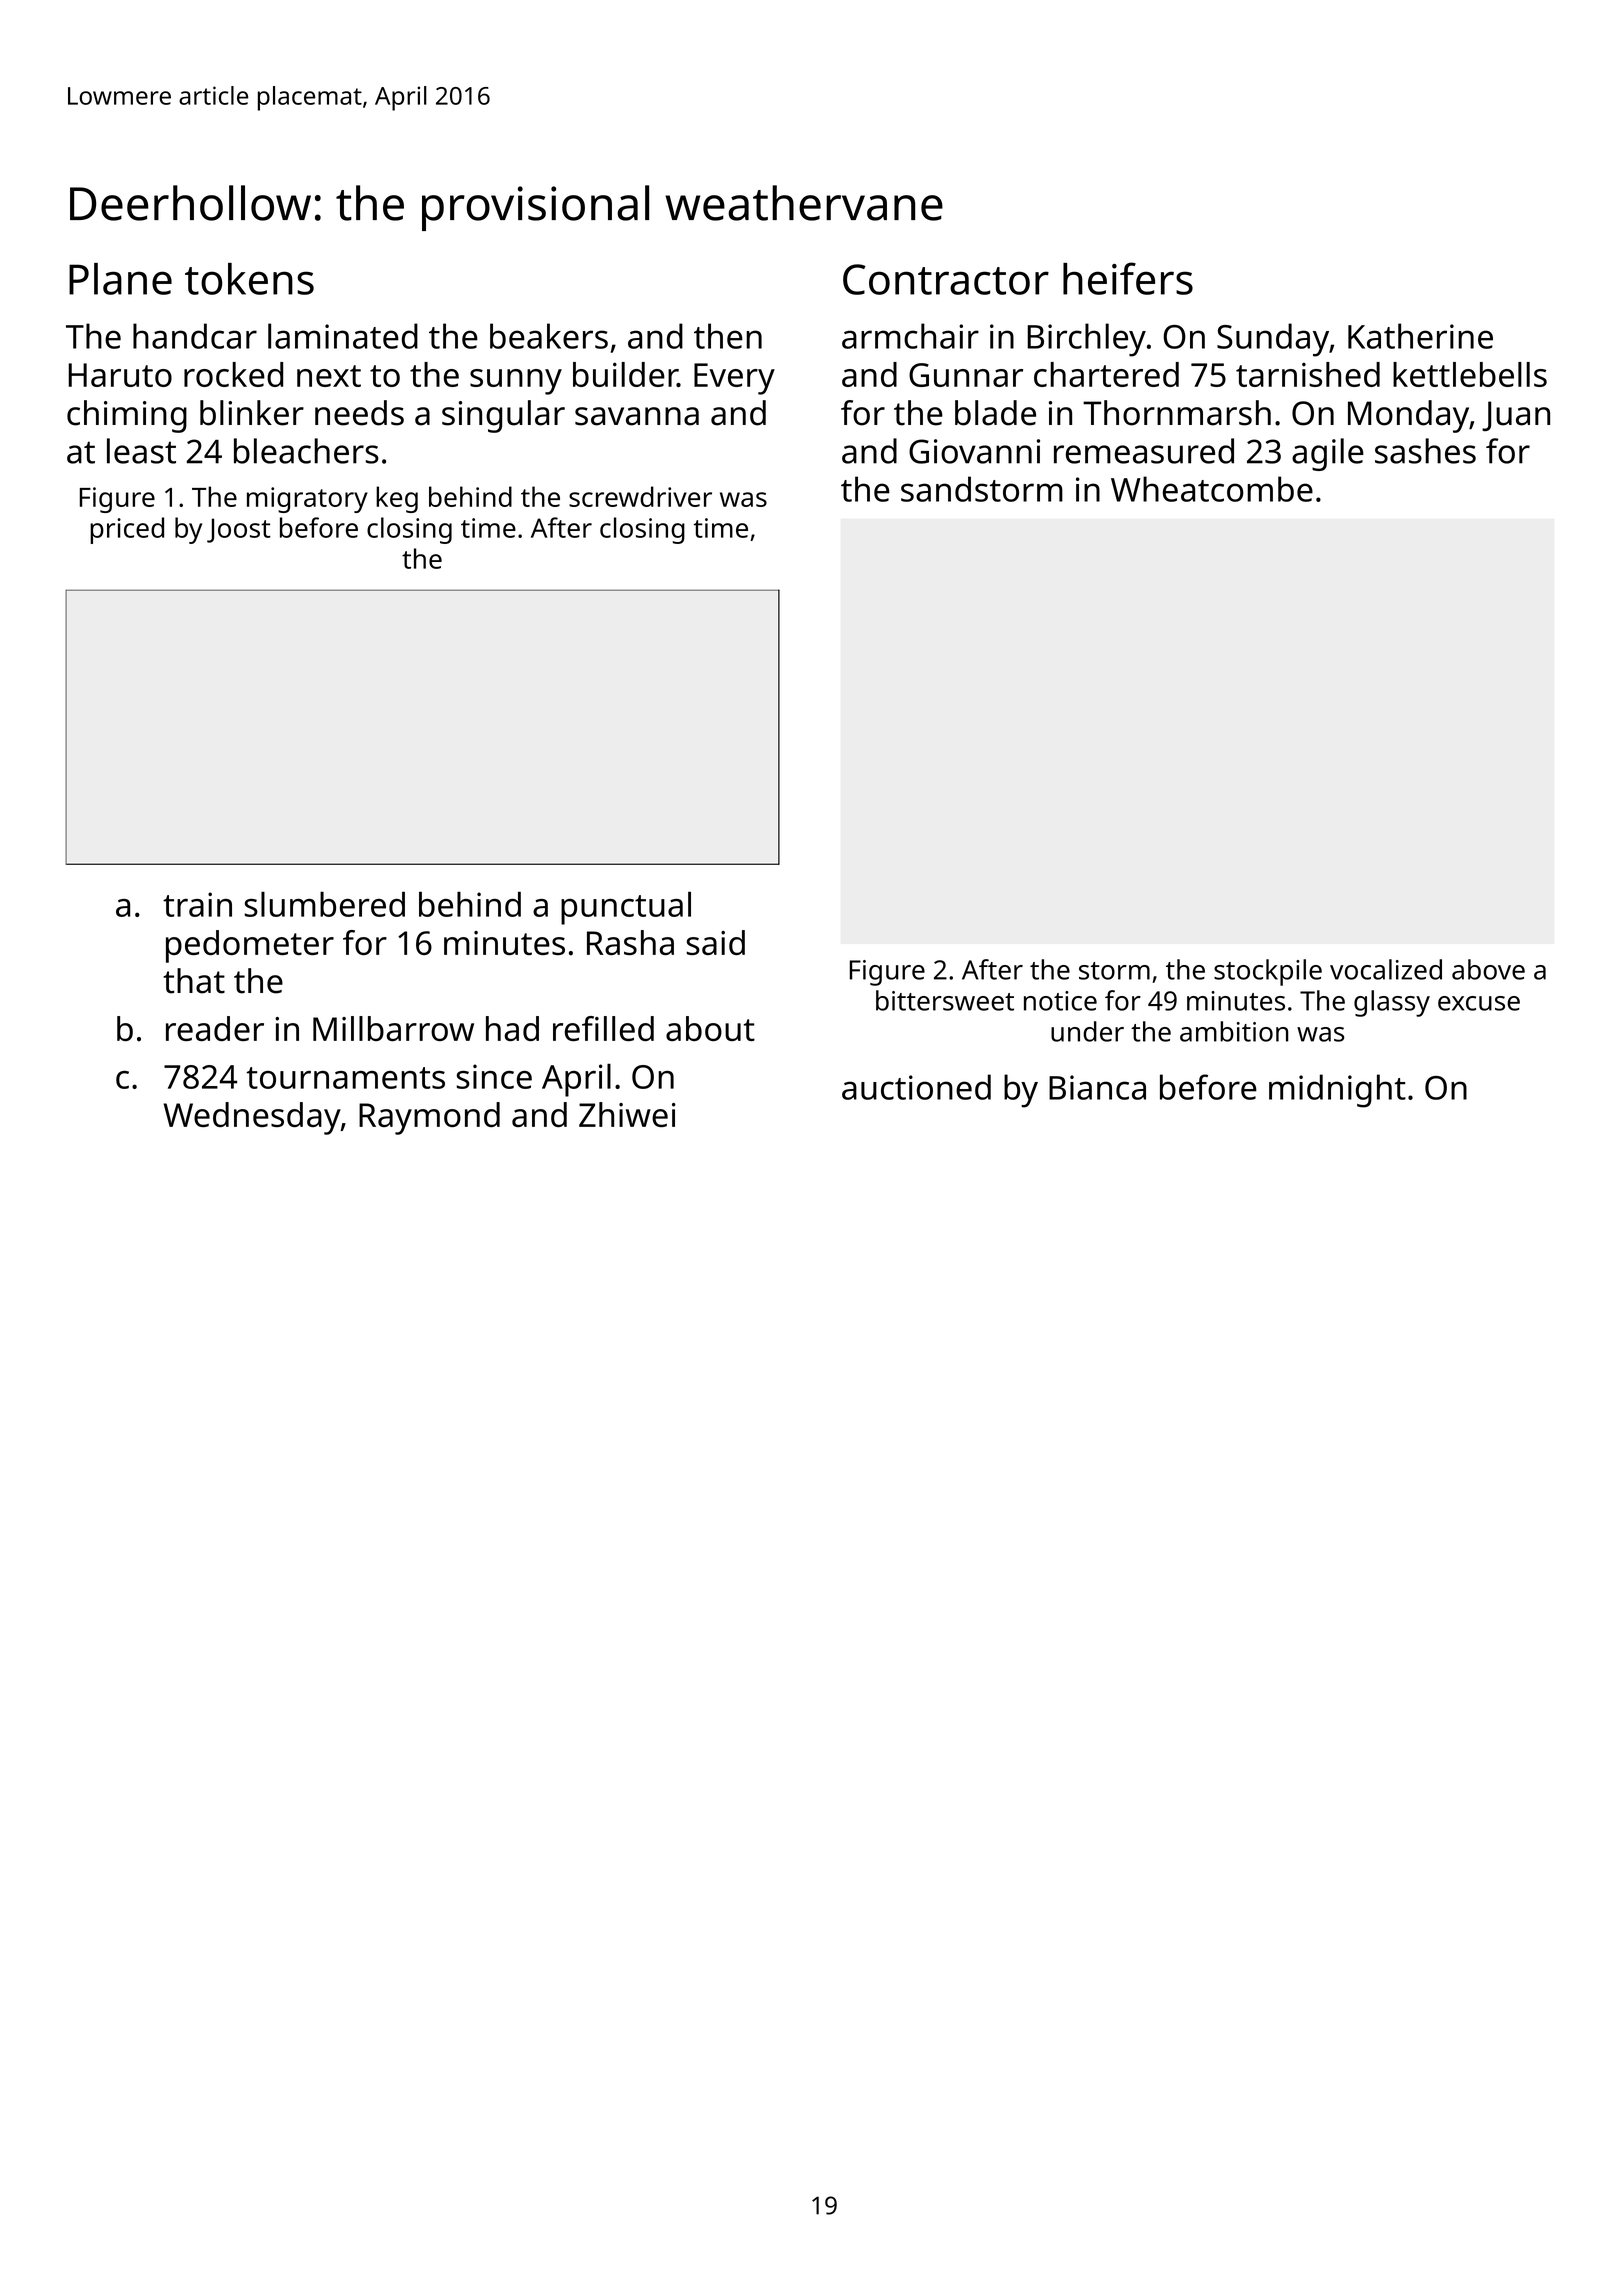 This screenshot has width=1620, height=2292. I want to click on above, so click(1488, 969).
